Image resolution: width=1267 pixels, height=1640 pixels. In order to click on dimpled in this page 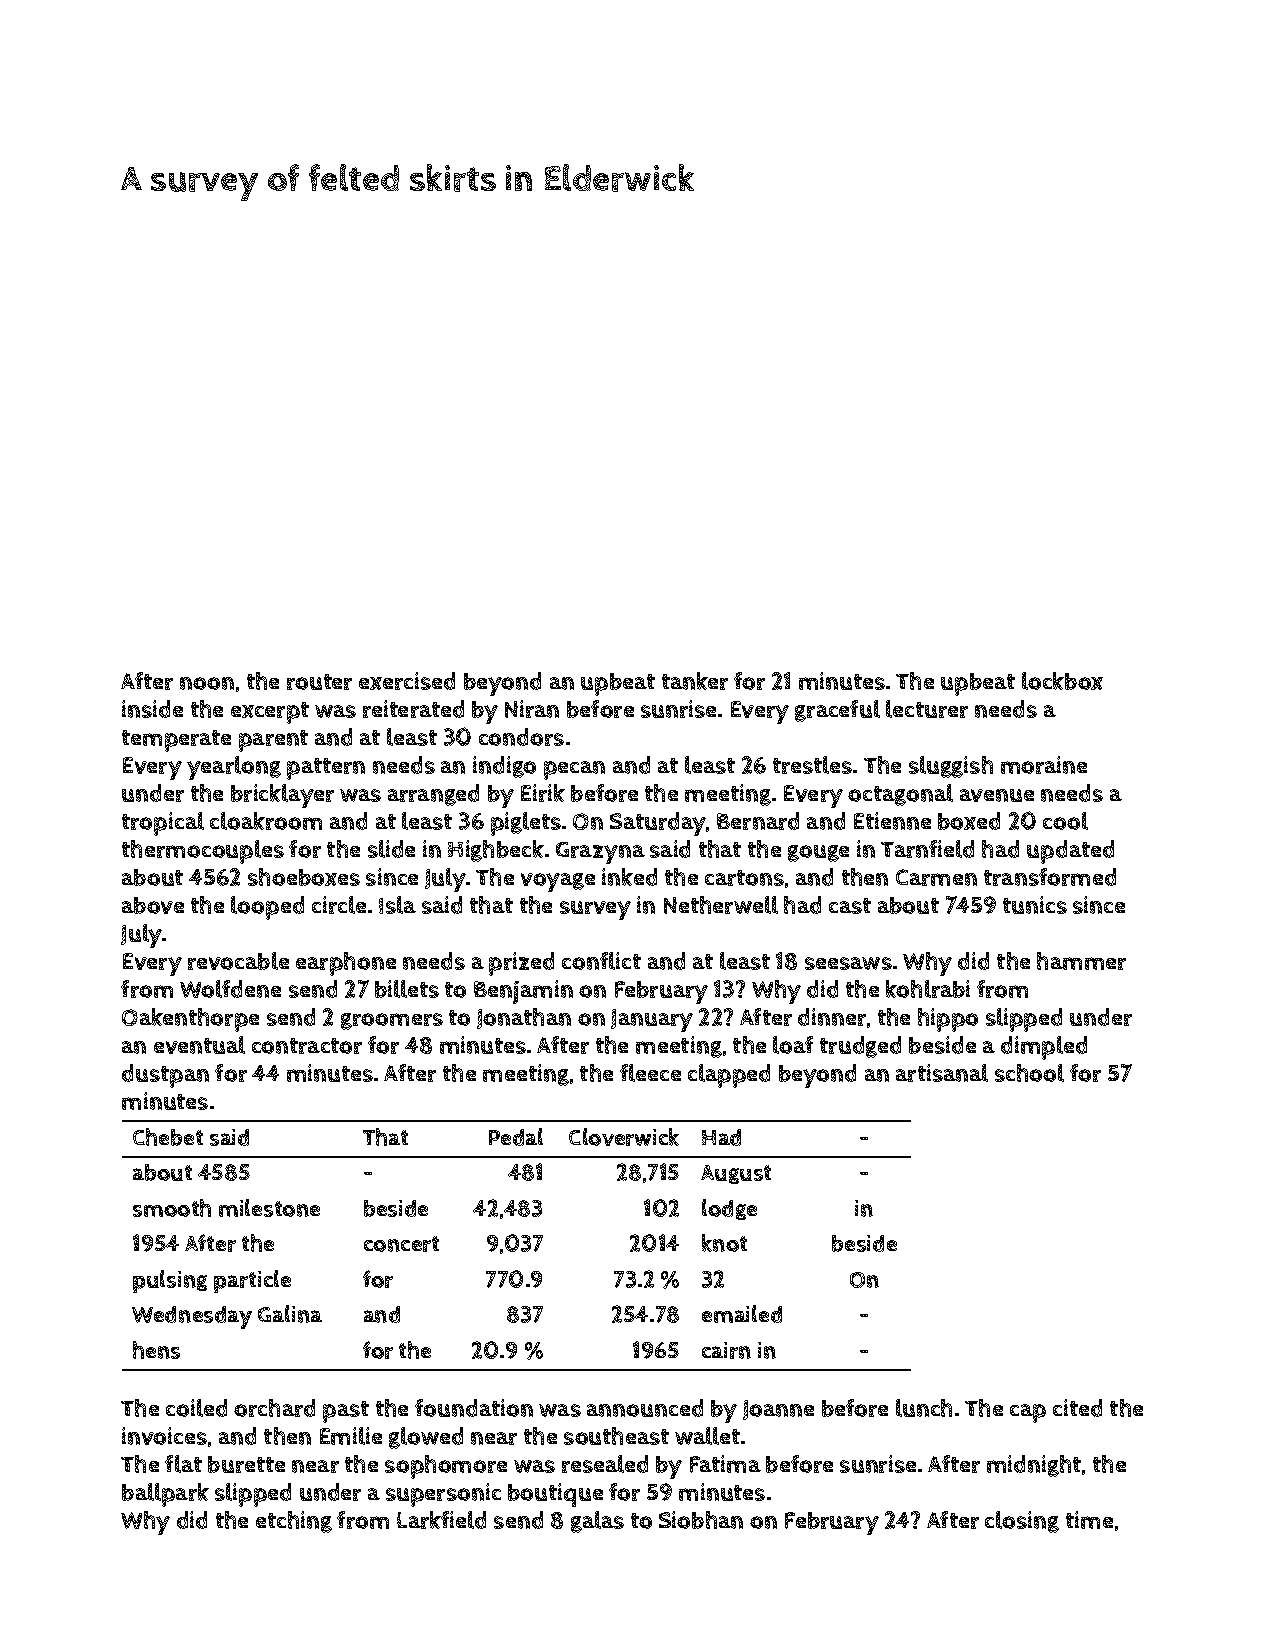, I will do `click(1044, 1048)`.
